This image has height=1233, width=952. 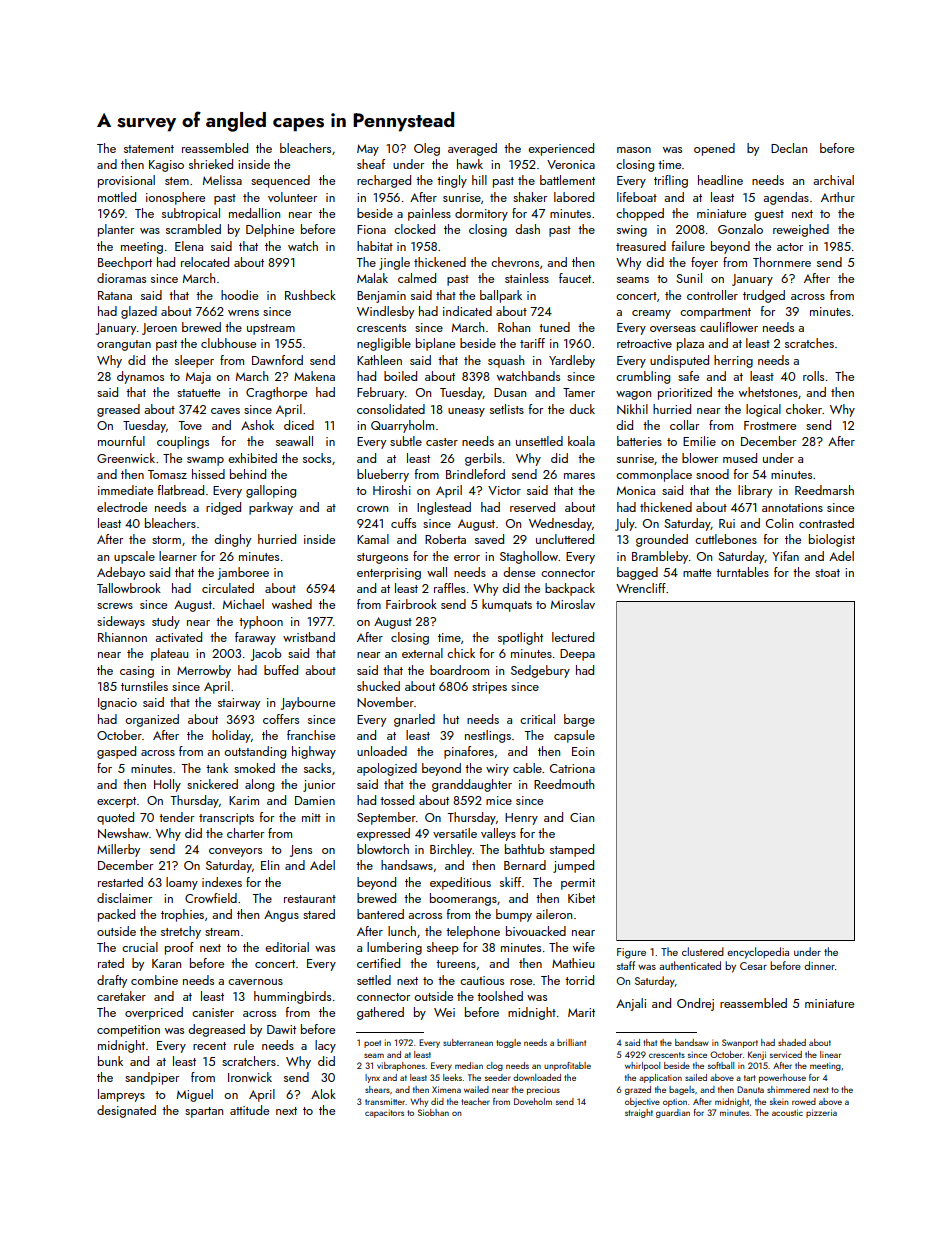 What do you see at coordinates (121, 441) in the image?
I see `mournful` at bounding box center [121, 441].
